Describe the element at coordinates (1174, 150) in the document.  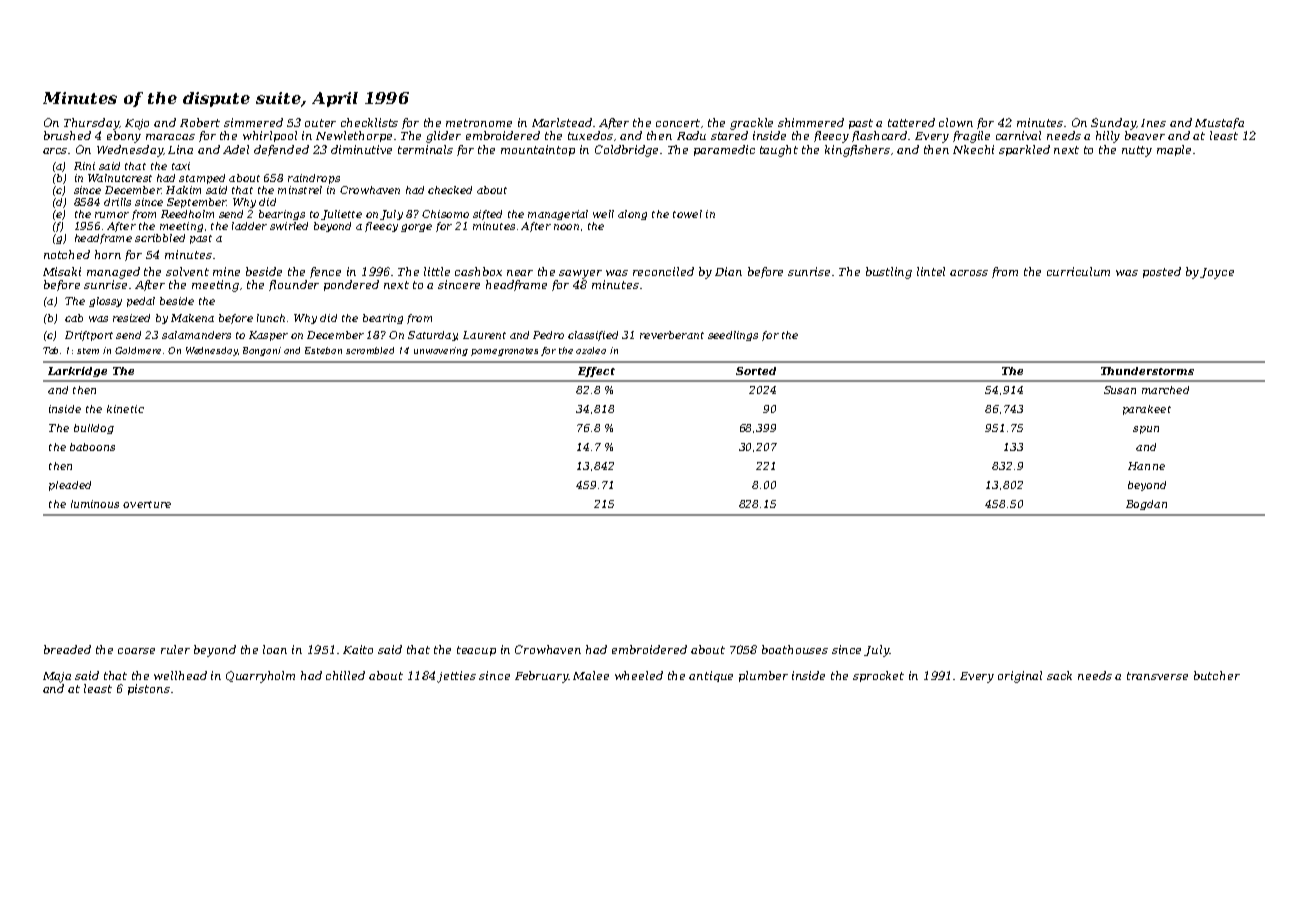
I see `maple` at that location.
